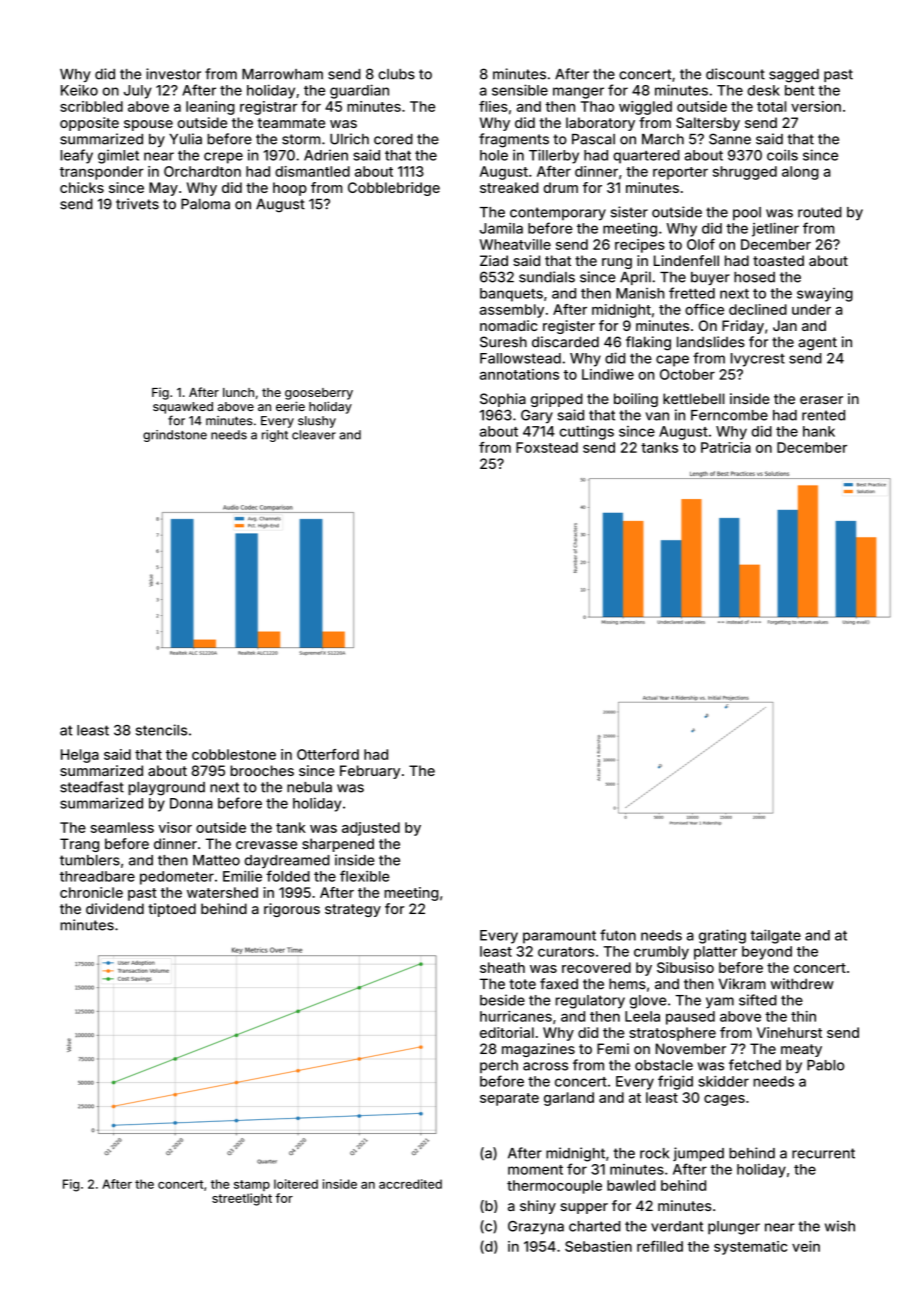 This screenshot has width=924, height=1308. What do you see at coordinates (328, 754) in the screenshot?
I see `Otterford` at bounding box center [328, 754].
